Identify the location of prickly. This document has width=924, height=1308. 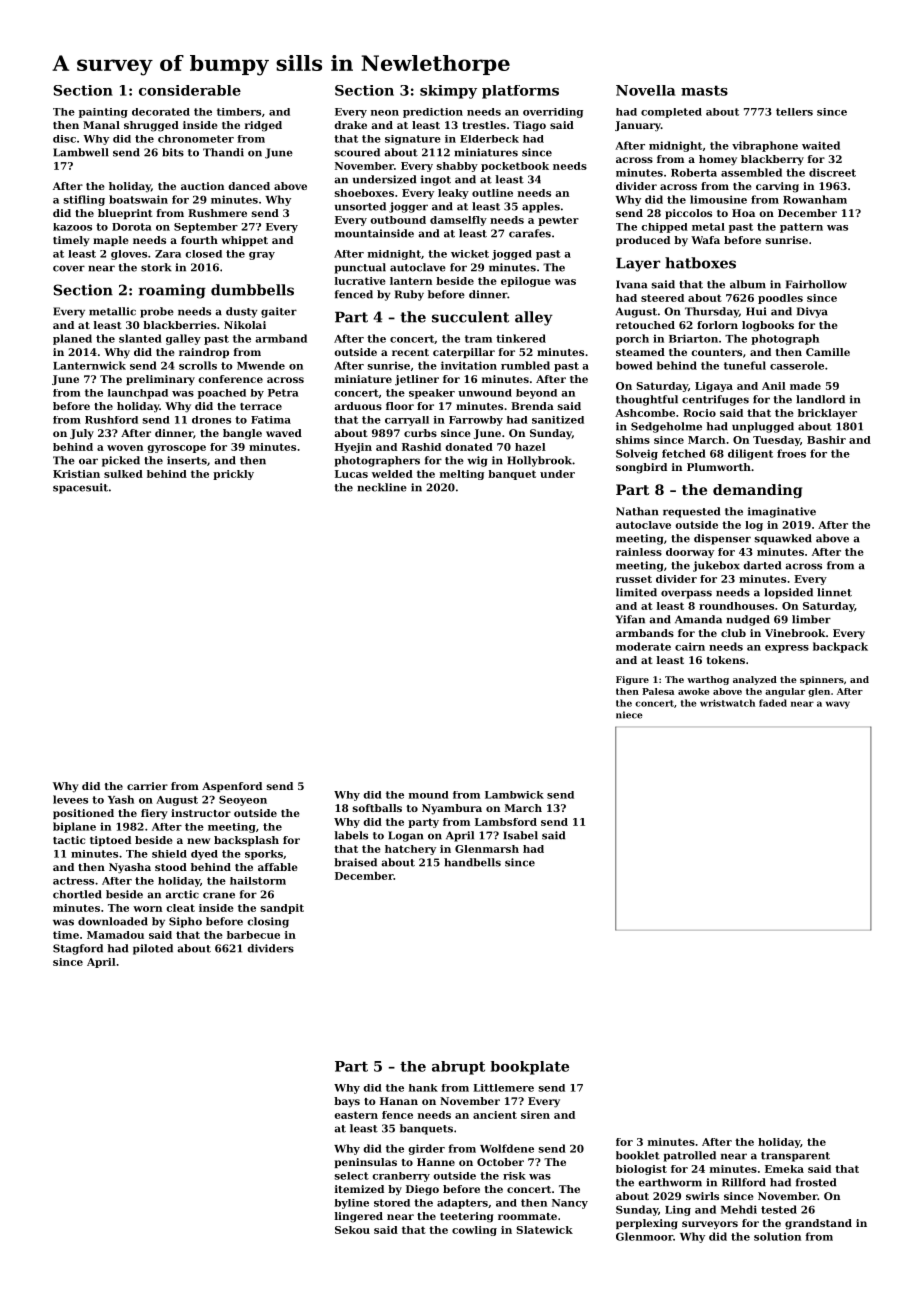
(233, 475).
